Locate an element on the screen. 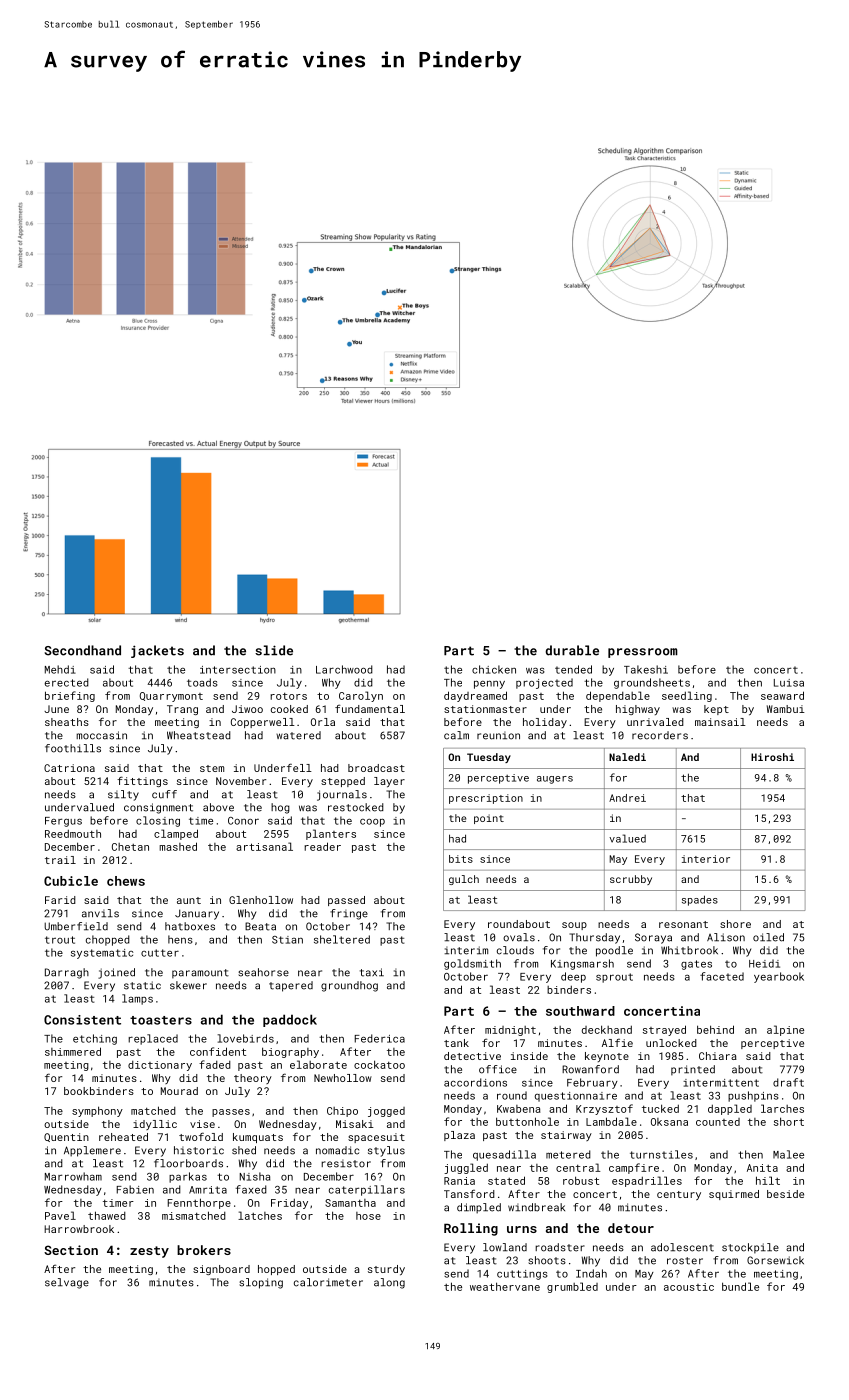  taxi is located at coordinates (372, 972).
